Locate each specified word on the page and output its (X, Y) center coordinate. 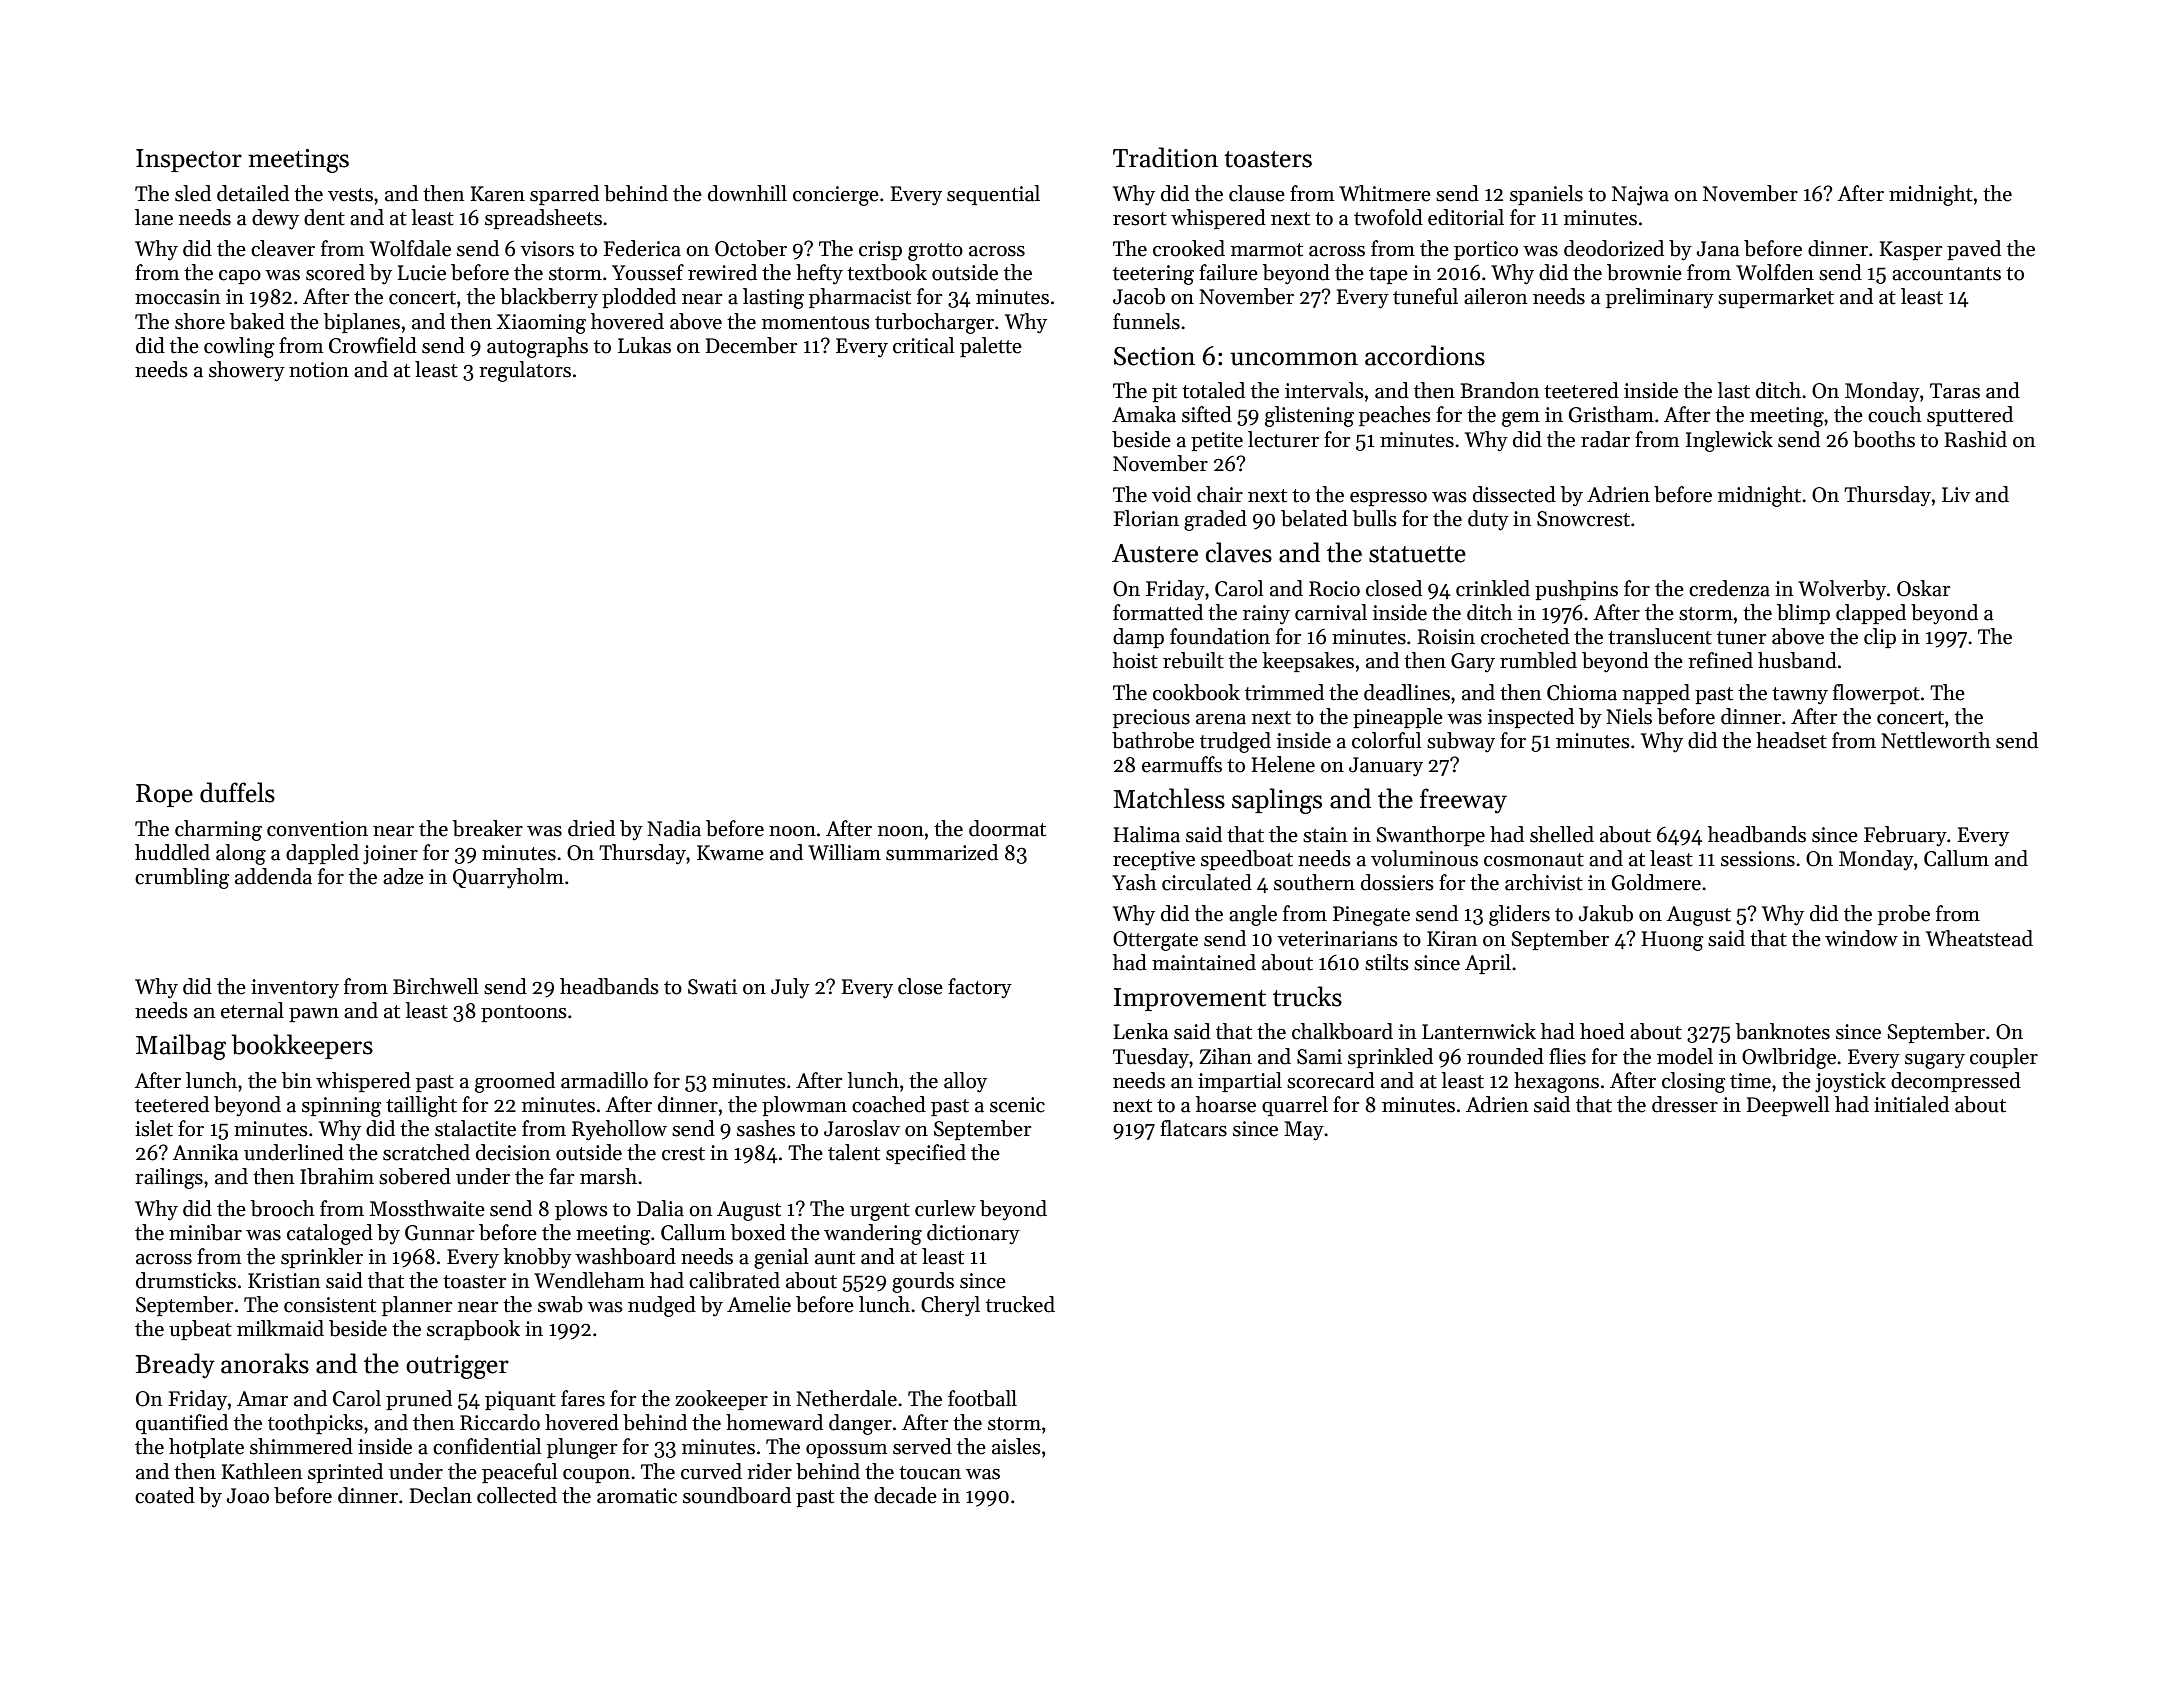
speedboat (1247, 860)
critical (924, 345)
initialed (1911, 1104)
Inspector (189, 160)
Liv (1956, 494)
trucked (1020, 1304)
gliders (1519, 915)
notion (319, 370)
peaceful (520, 1473)
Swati (712, 987)
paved (1974, 250)
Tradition (1165, 157)
